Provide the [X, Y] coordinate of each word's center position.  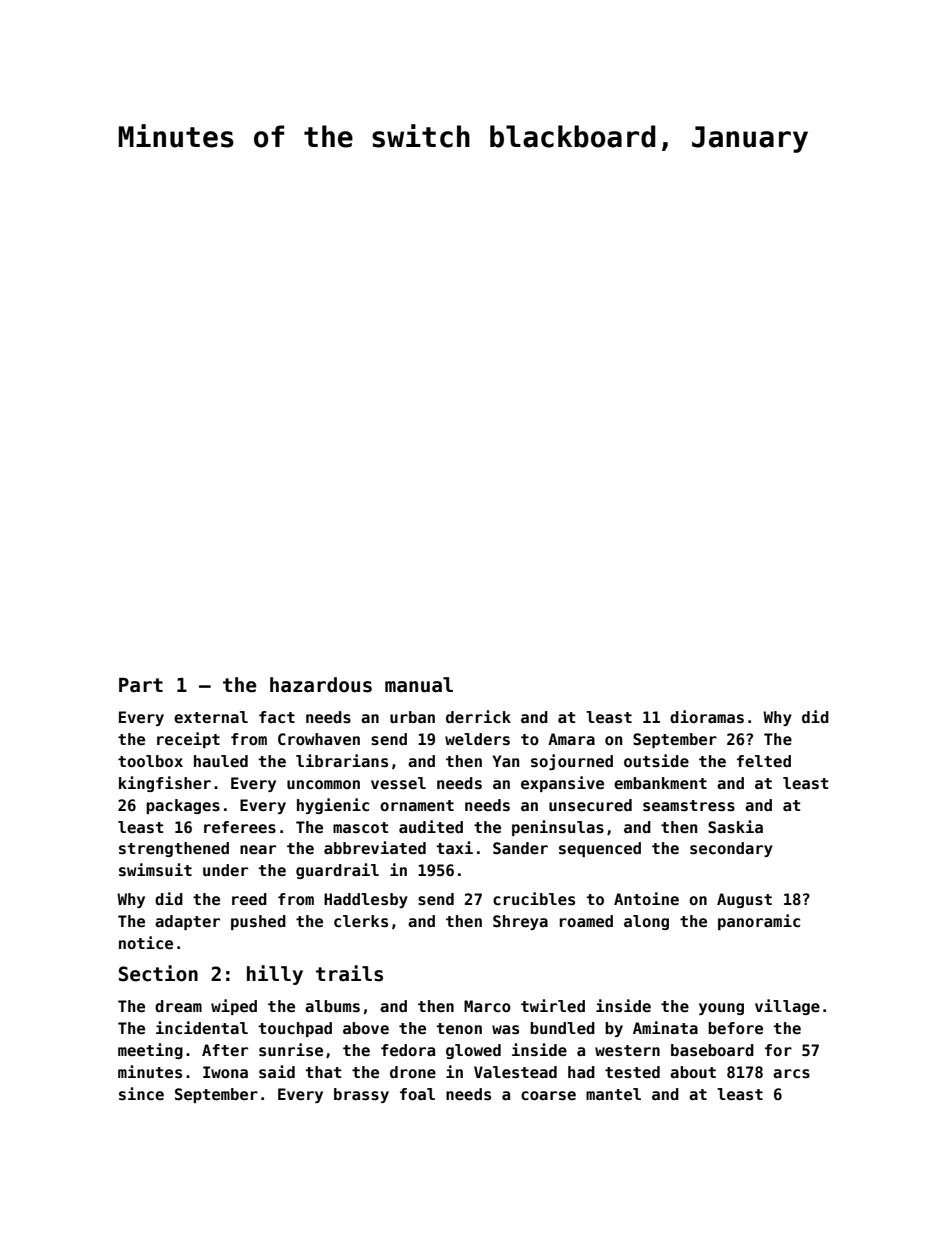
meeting [150, 1051]
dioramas [707, 717]
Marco [487, 1006]
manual [419, 685]
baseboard [712, 1050]
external [211, 717]
